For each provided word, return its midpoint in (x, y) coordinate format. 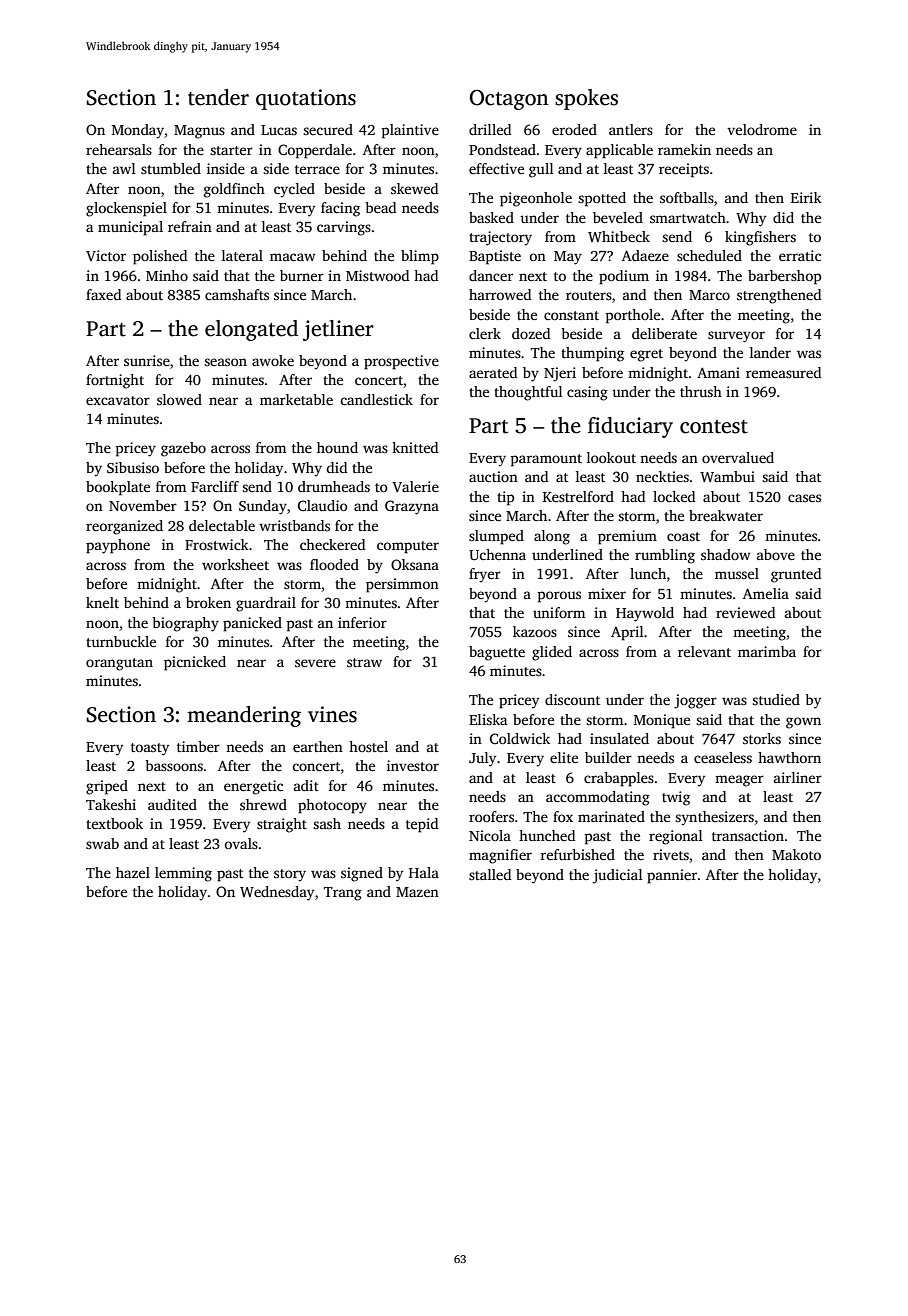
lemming (183, 874)
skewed (414, 188)
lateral (242, 255)
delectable (222, 525)
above (776, 554)
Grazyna (412, 507)
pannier (672, 876)
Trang (343, 894)
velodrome (762, 129)
